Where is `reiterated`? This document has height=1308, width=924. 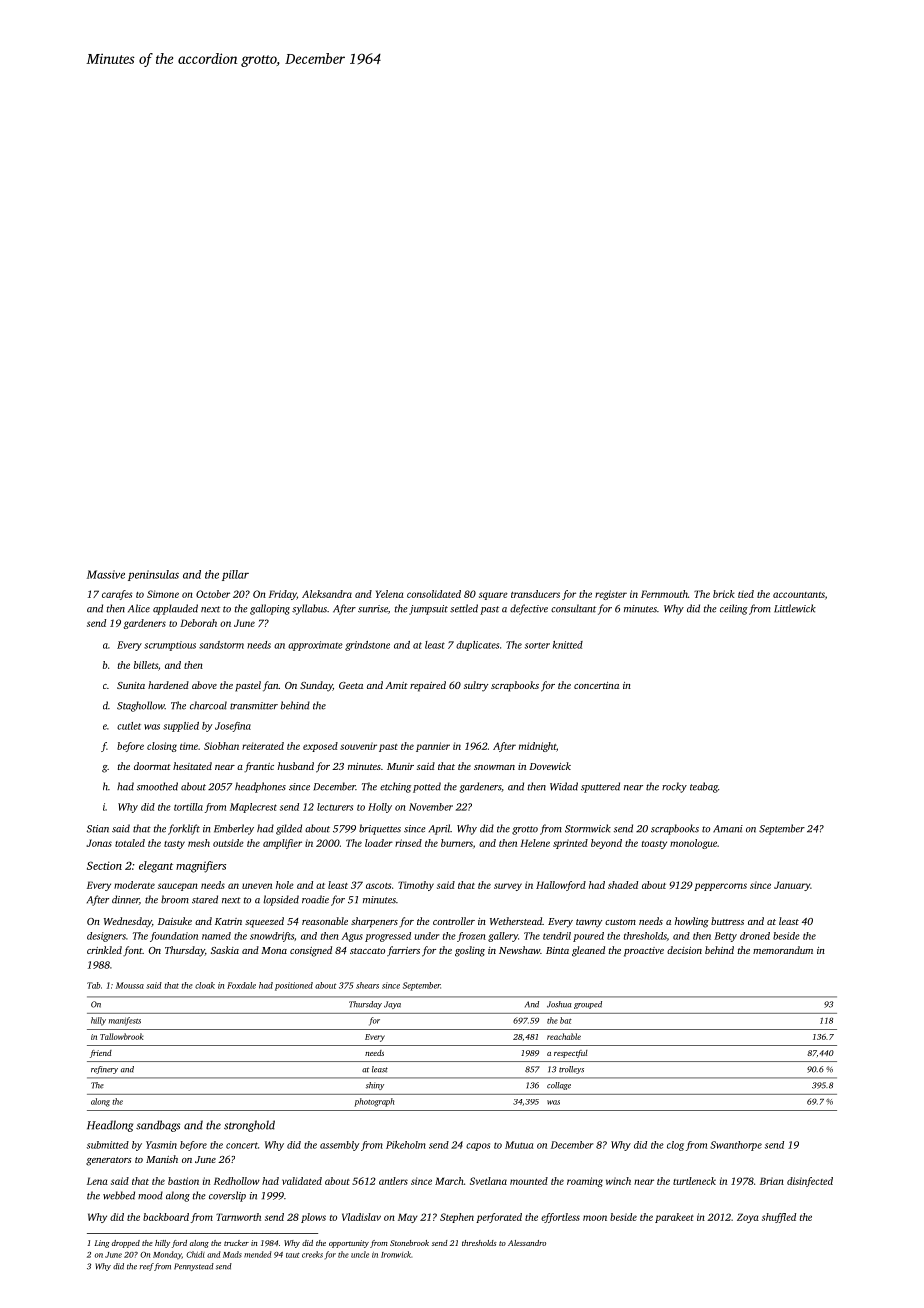 reiterated is located at coordinates (263, 746).
